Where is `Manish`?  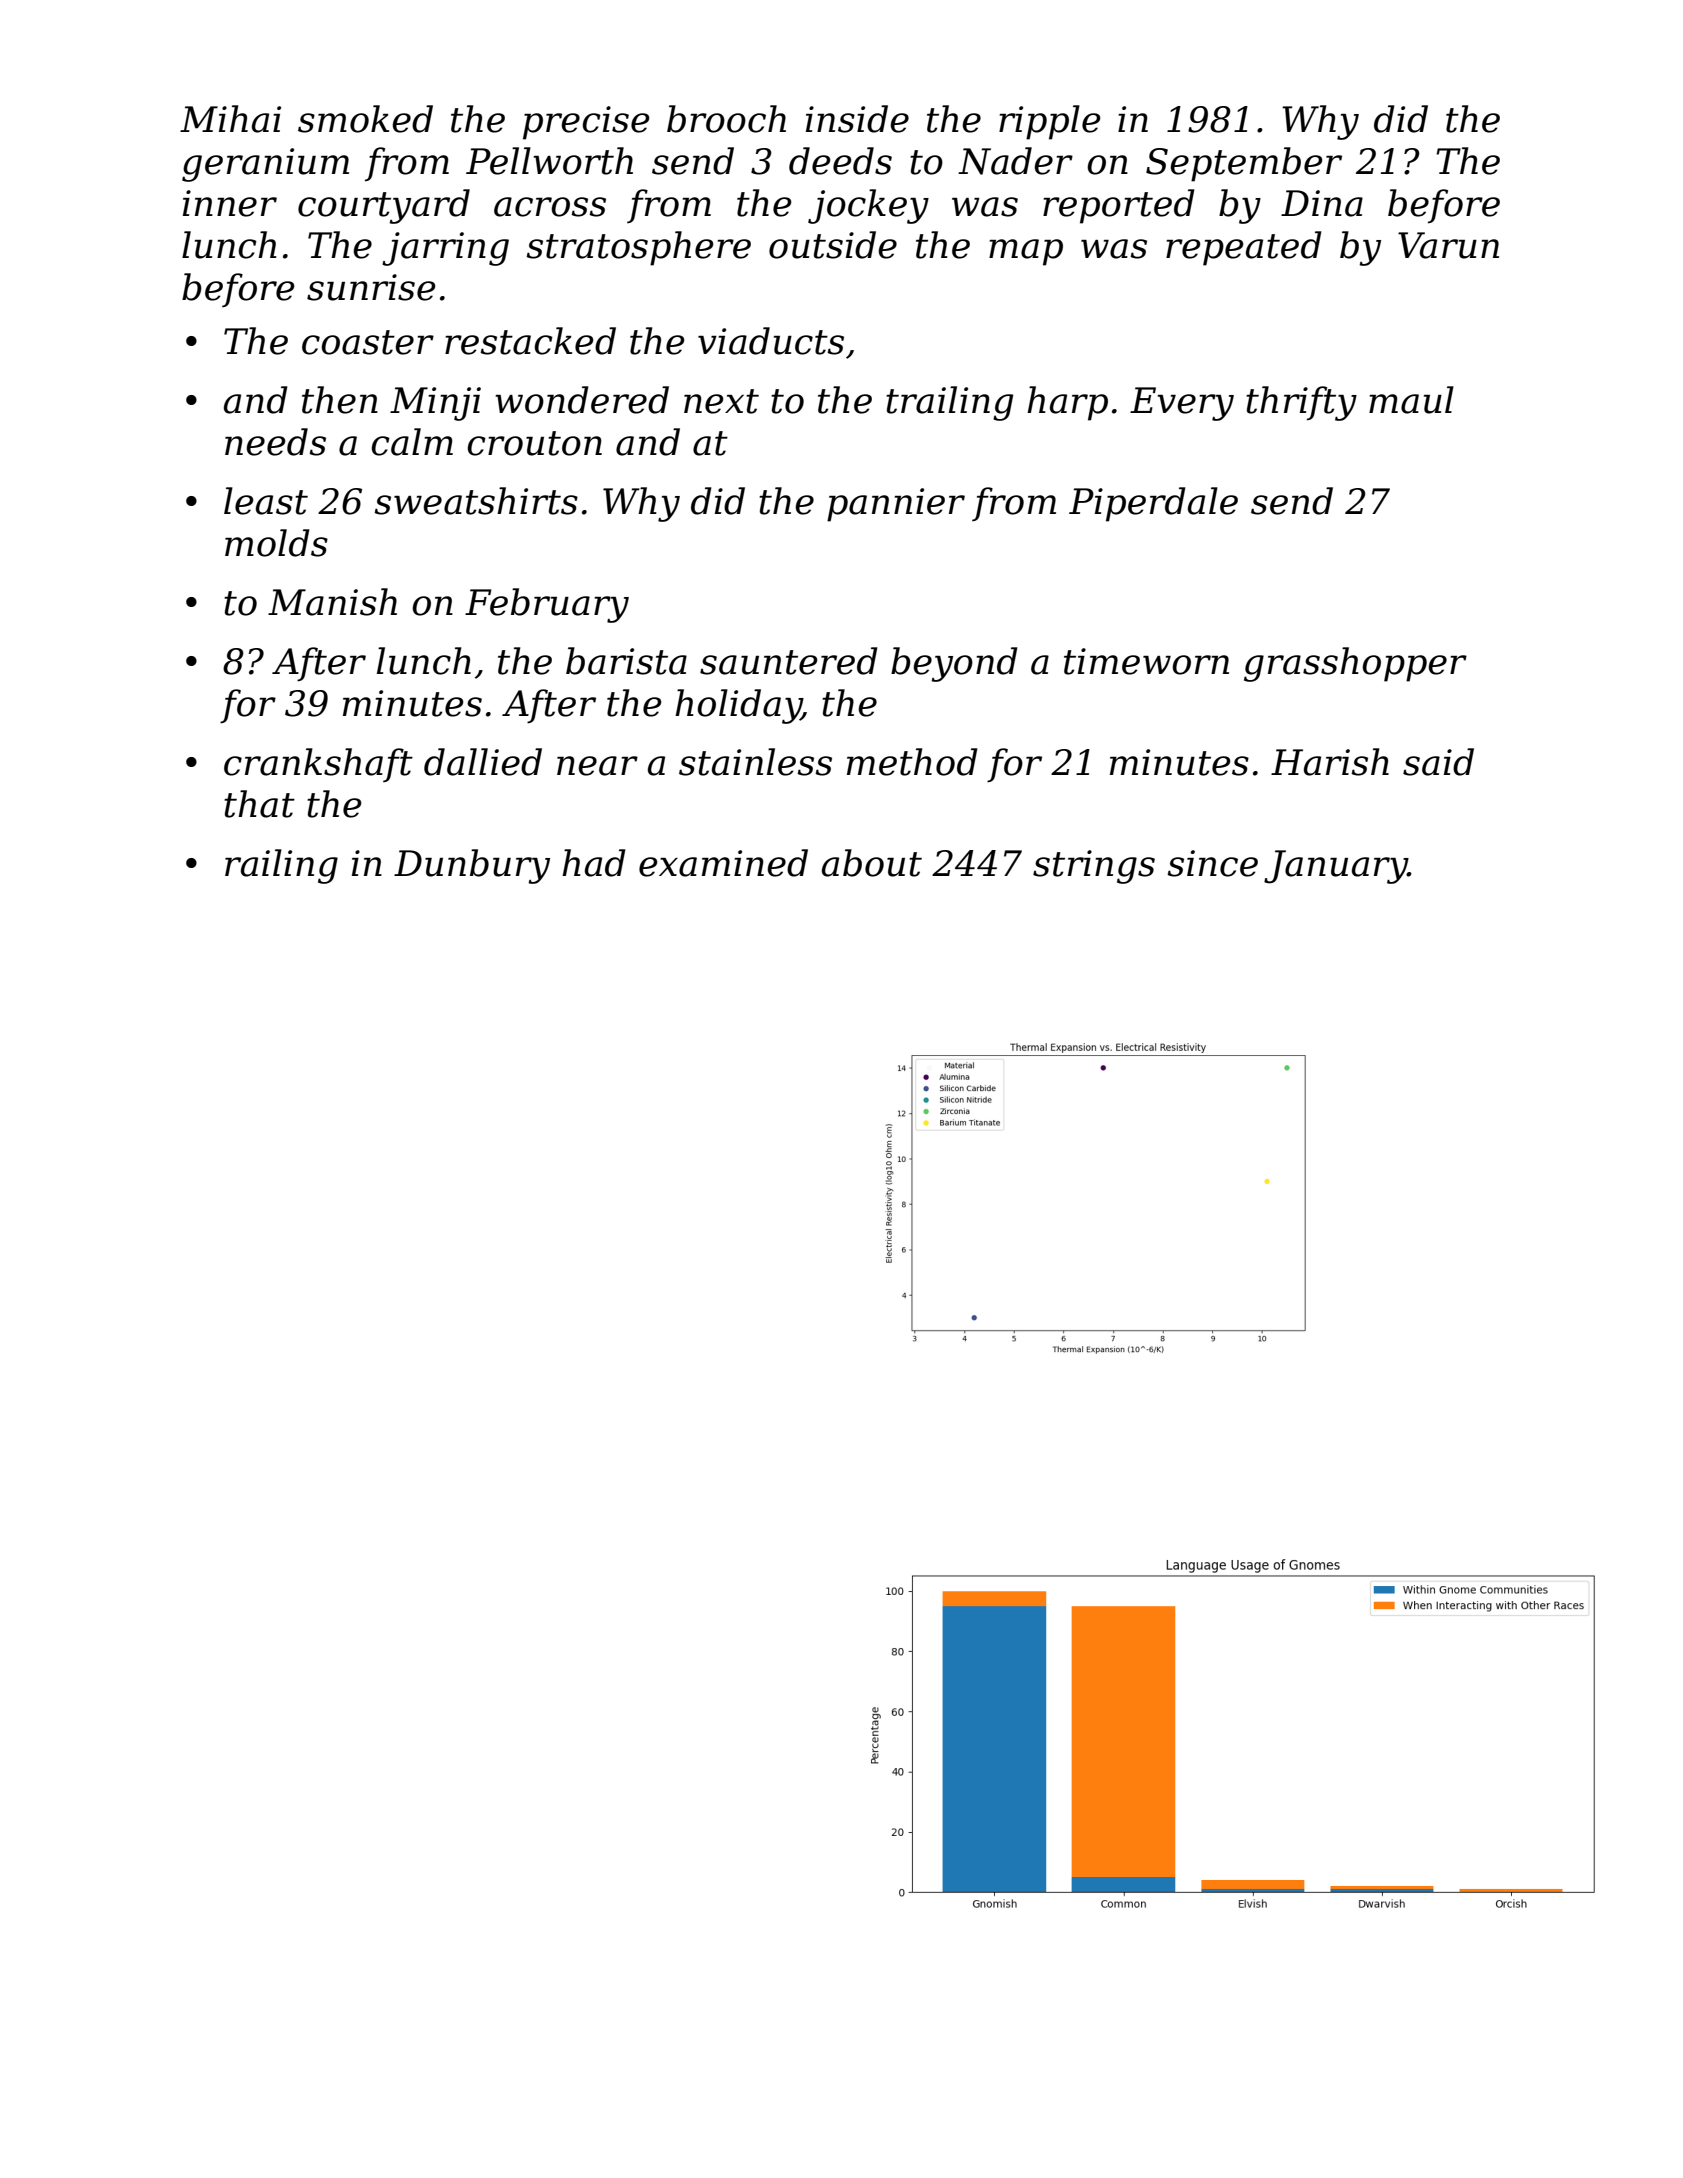 Manish is located at coordinates (332, 602).
